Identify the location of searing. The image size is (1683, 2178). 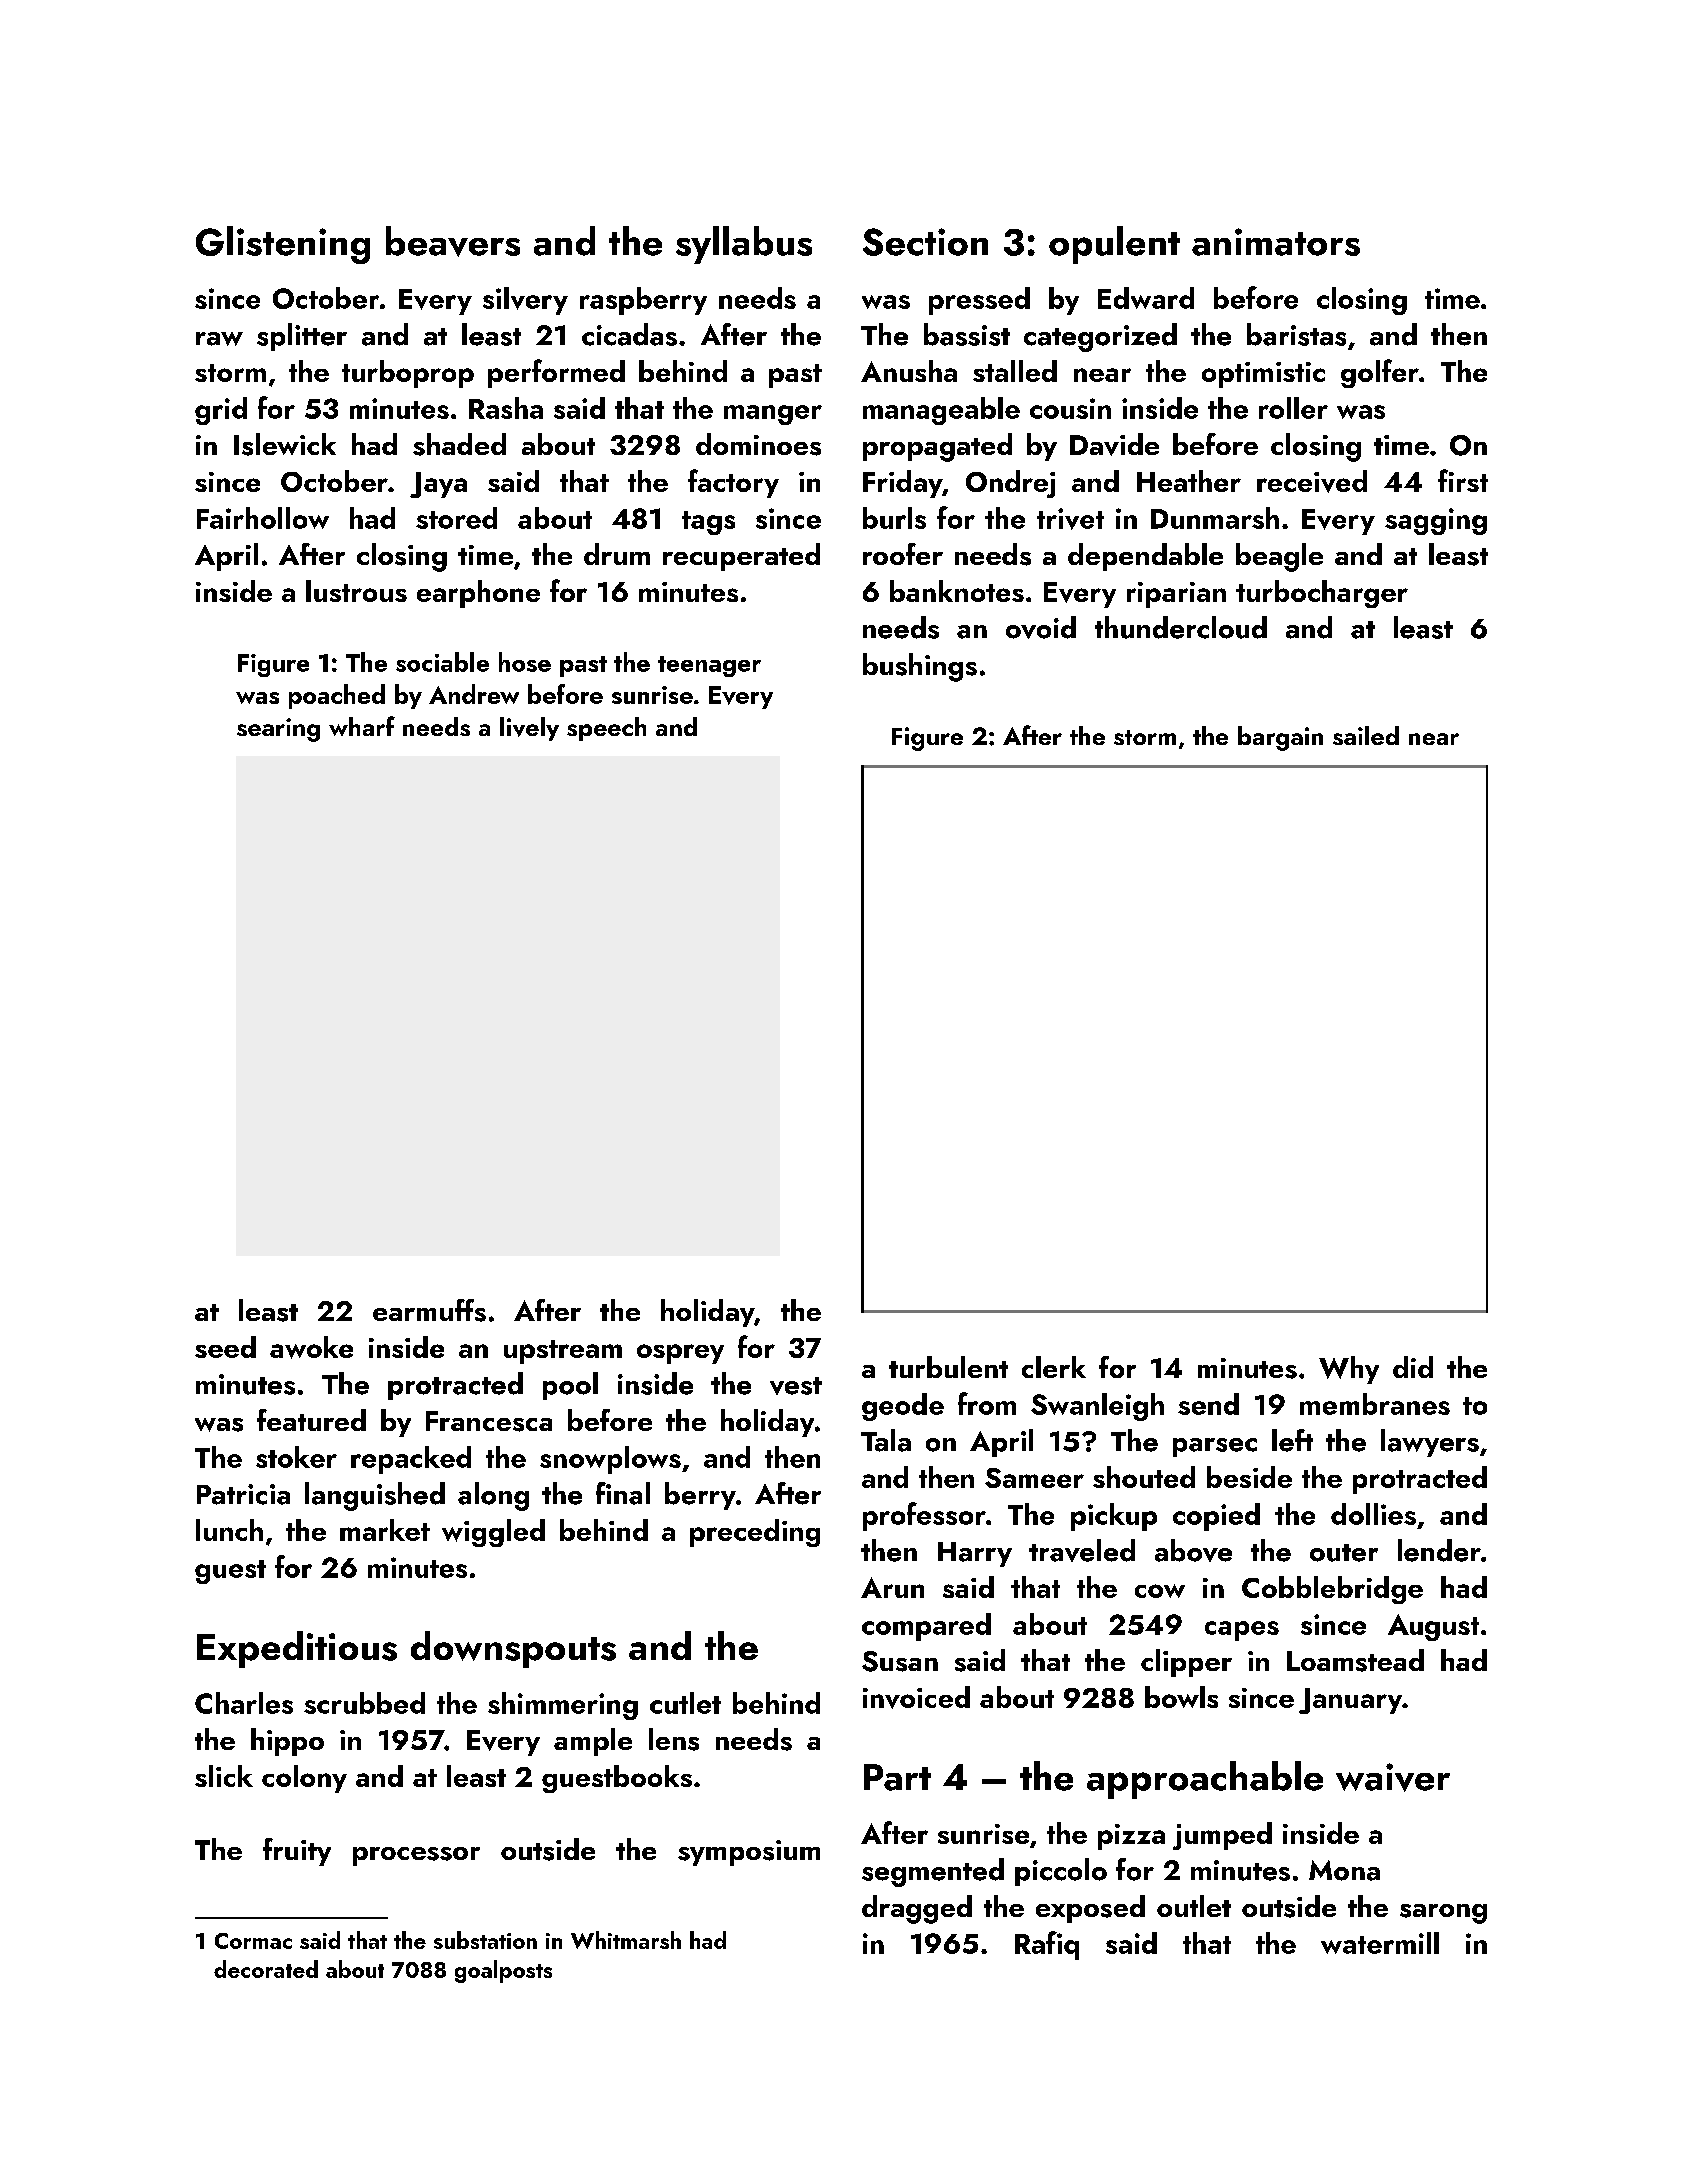
(278, 730).
